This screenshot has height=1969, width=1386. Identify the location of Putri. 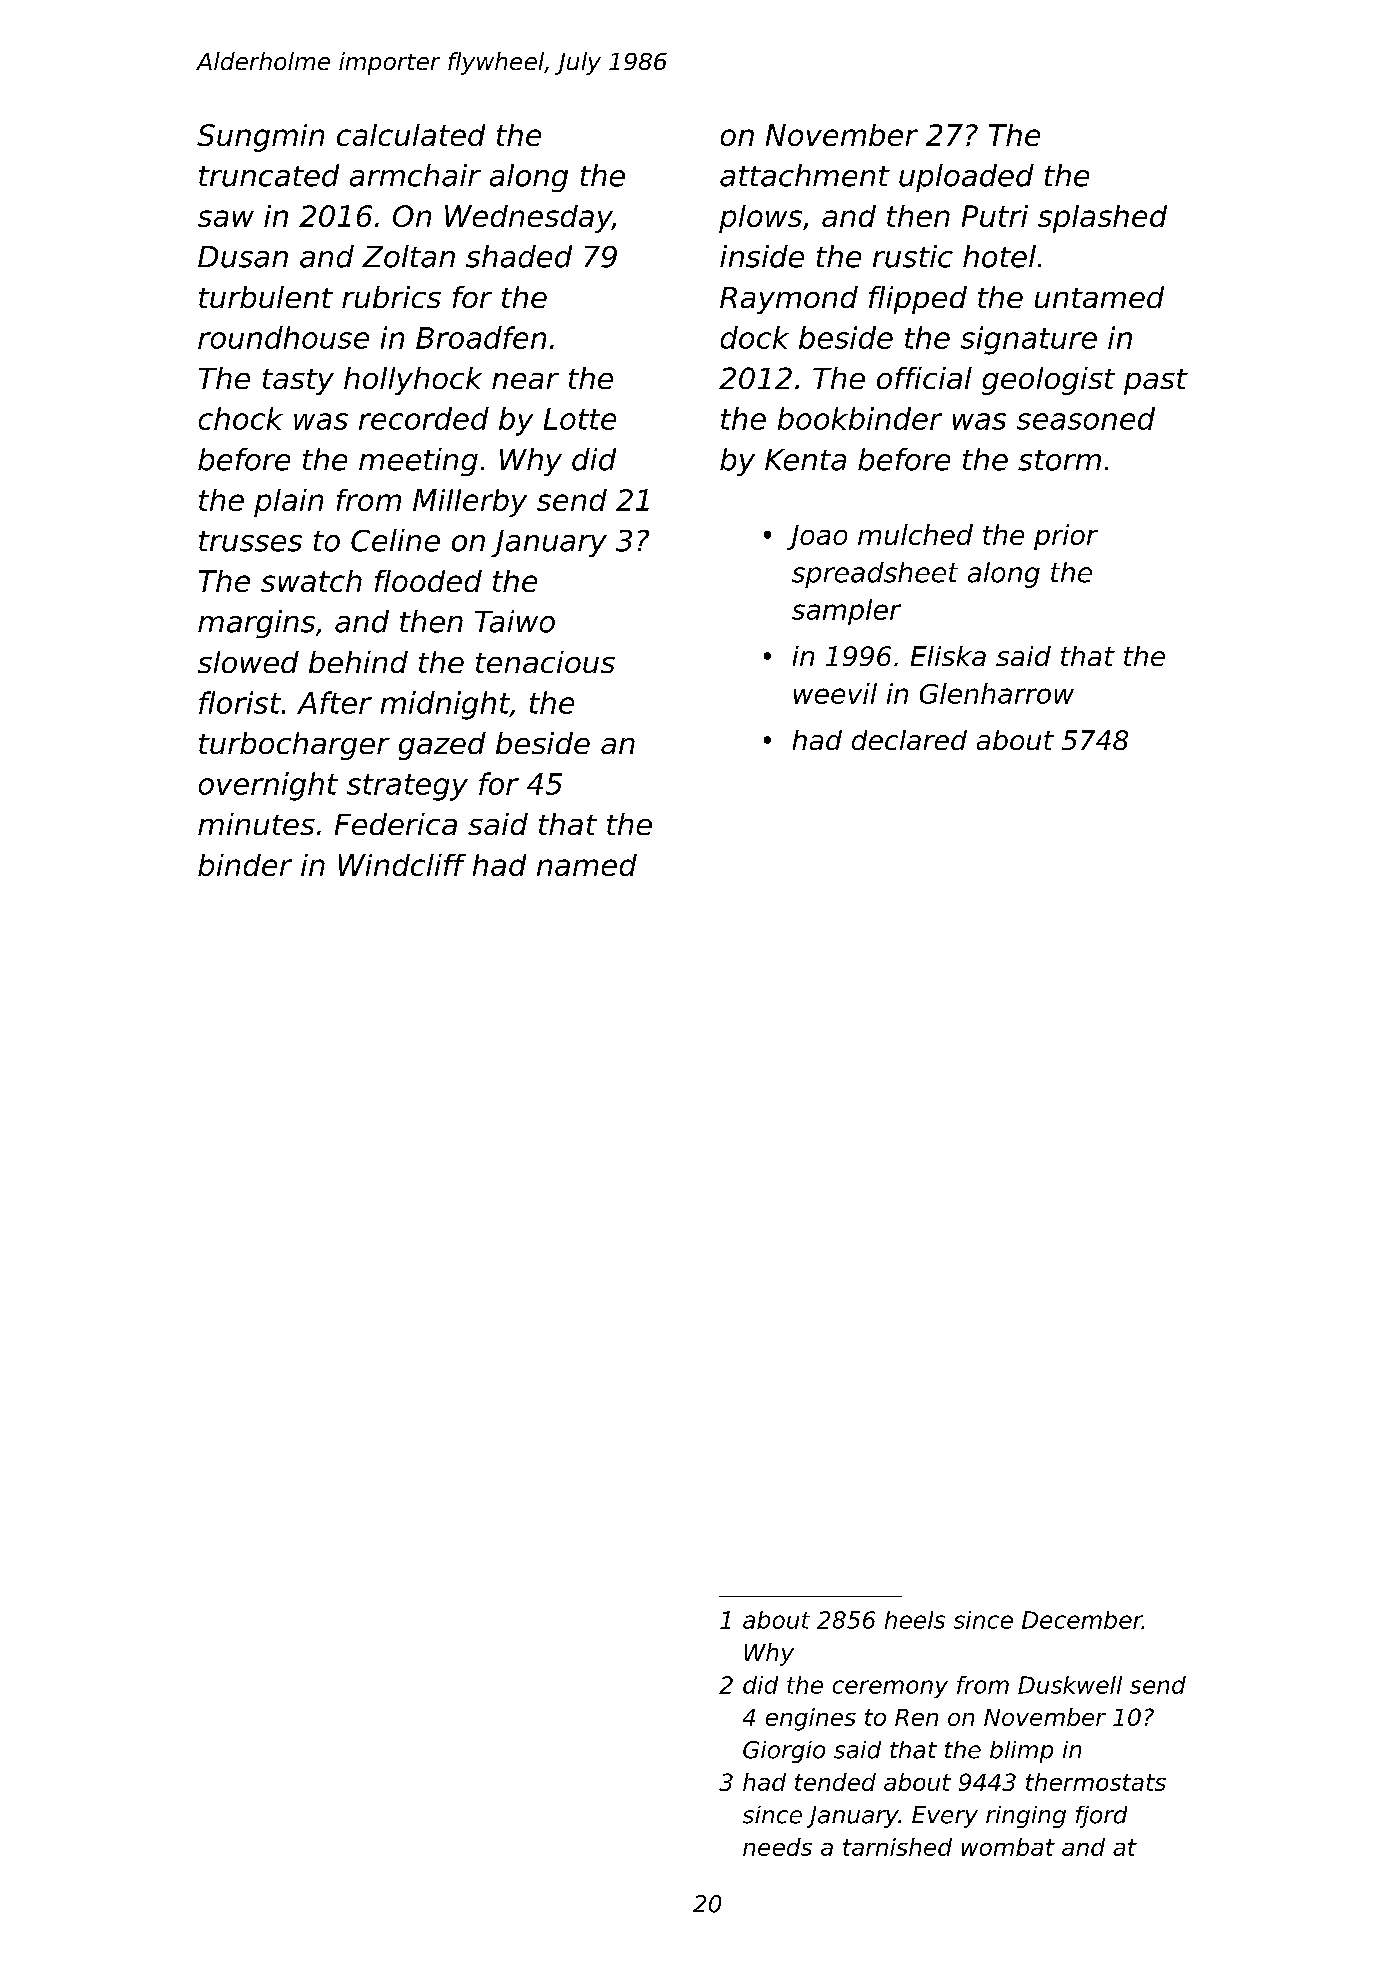
(995, 216).
